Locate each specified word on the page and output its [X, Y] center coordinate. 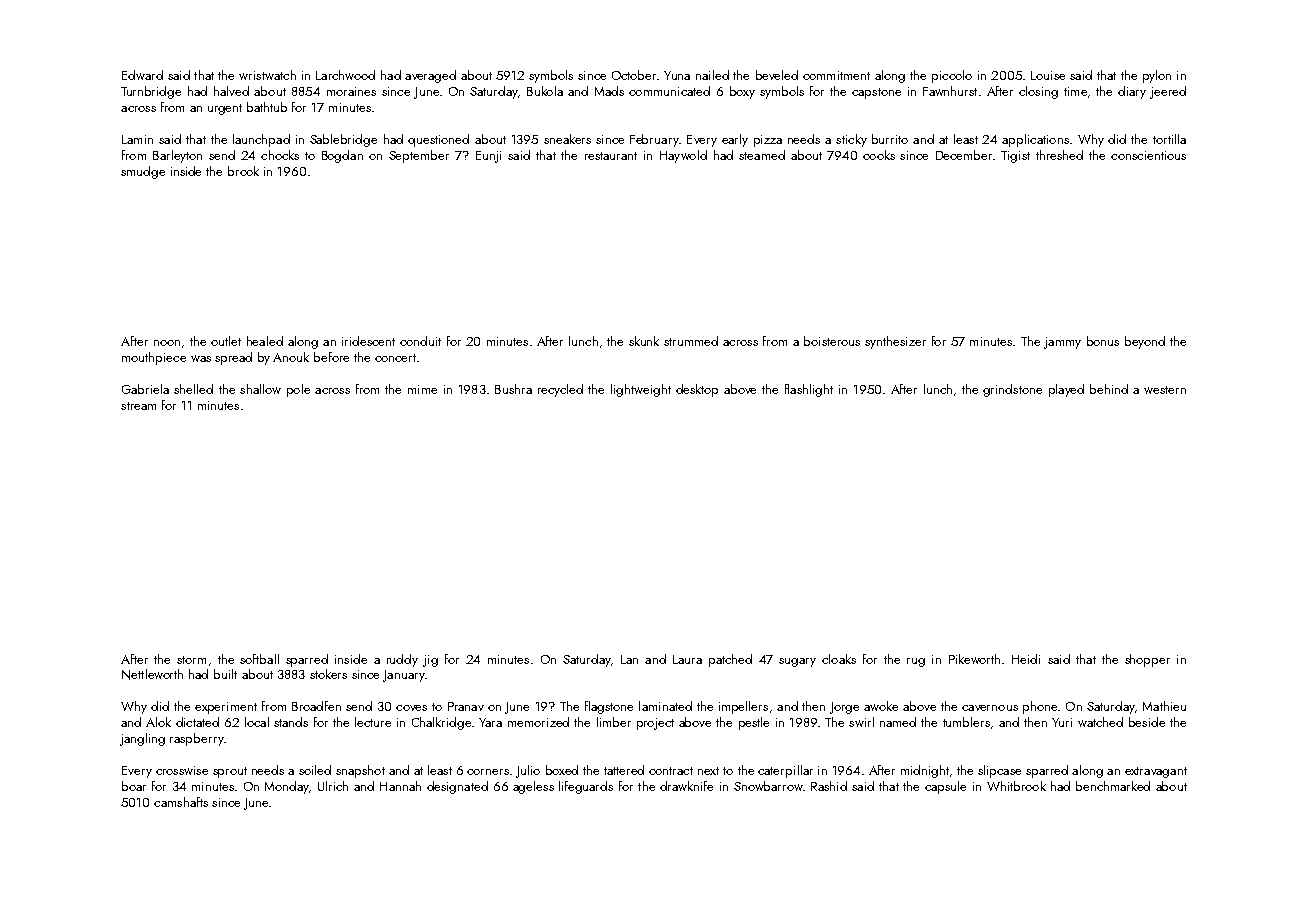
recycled [560, 390]
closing [1038, 92]
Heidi [1026, 659]
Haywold [683, 156]
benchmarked [1113, 786]
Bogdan [342, 156]
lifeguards [586, 787]
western [1165, 390]
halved [231, 91]
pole [298, 390]
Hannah [400, 786]
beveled [777, 75]
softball [259, 659]
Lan [629, 659]
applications [1035, 140]
